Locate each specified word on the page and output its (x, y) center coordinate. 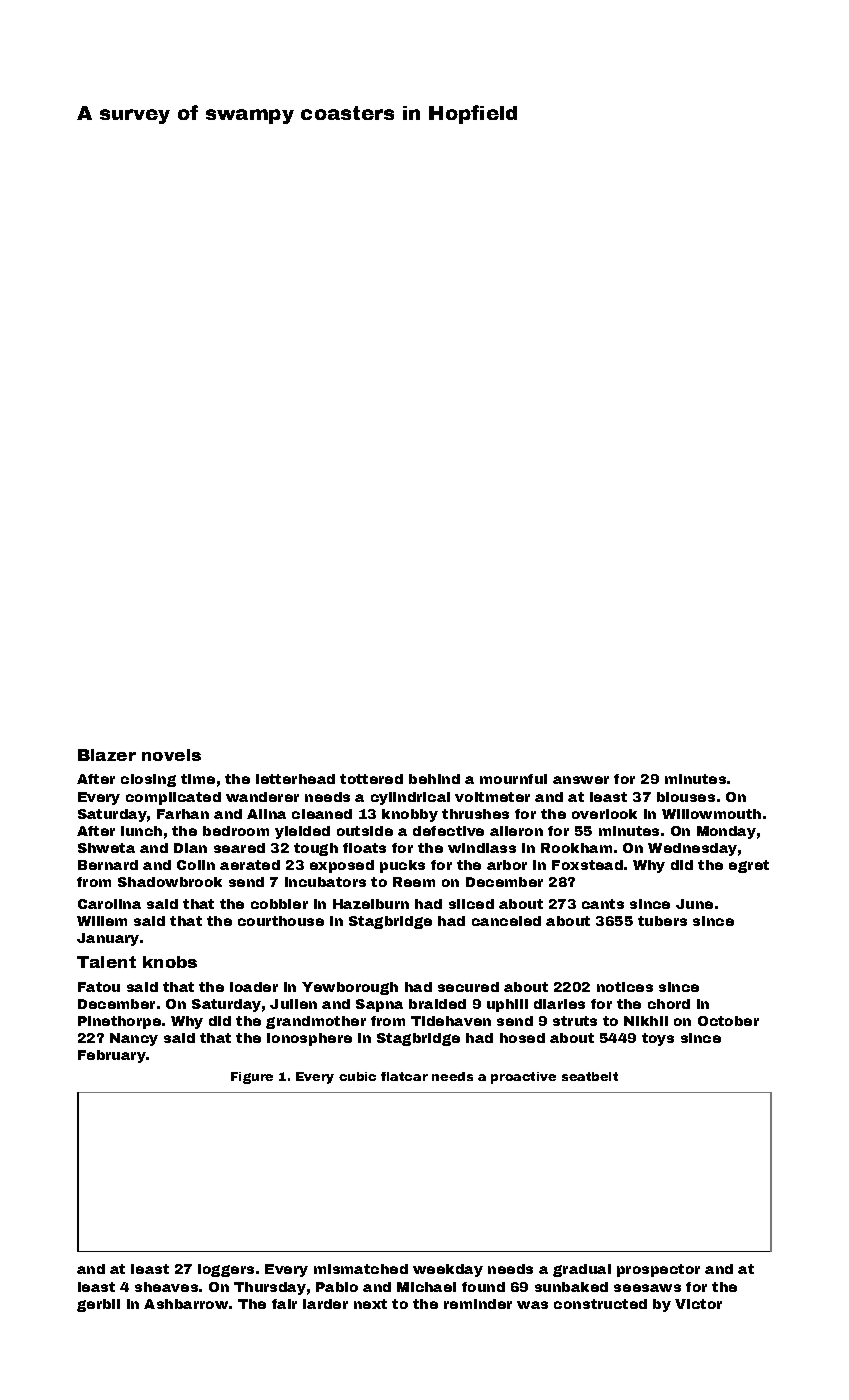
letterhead (295, 779)
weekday (448, 1270)
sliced (471, 904)
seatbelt (590, 1076)
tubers (662, 921)
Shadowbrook (170, 882)
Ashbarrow (186, 1304)
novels (171, 755)
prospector (658, 1270)
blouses (686, 797)
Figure (252, 1078)
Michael (426, 1287)
